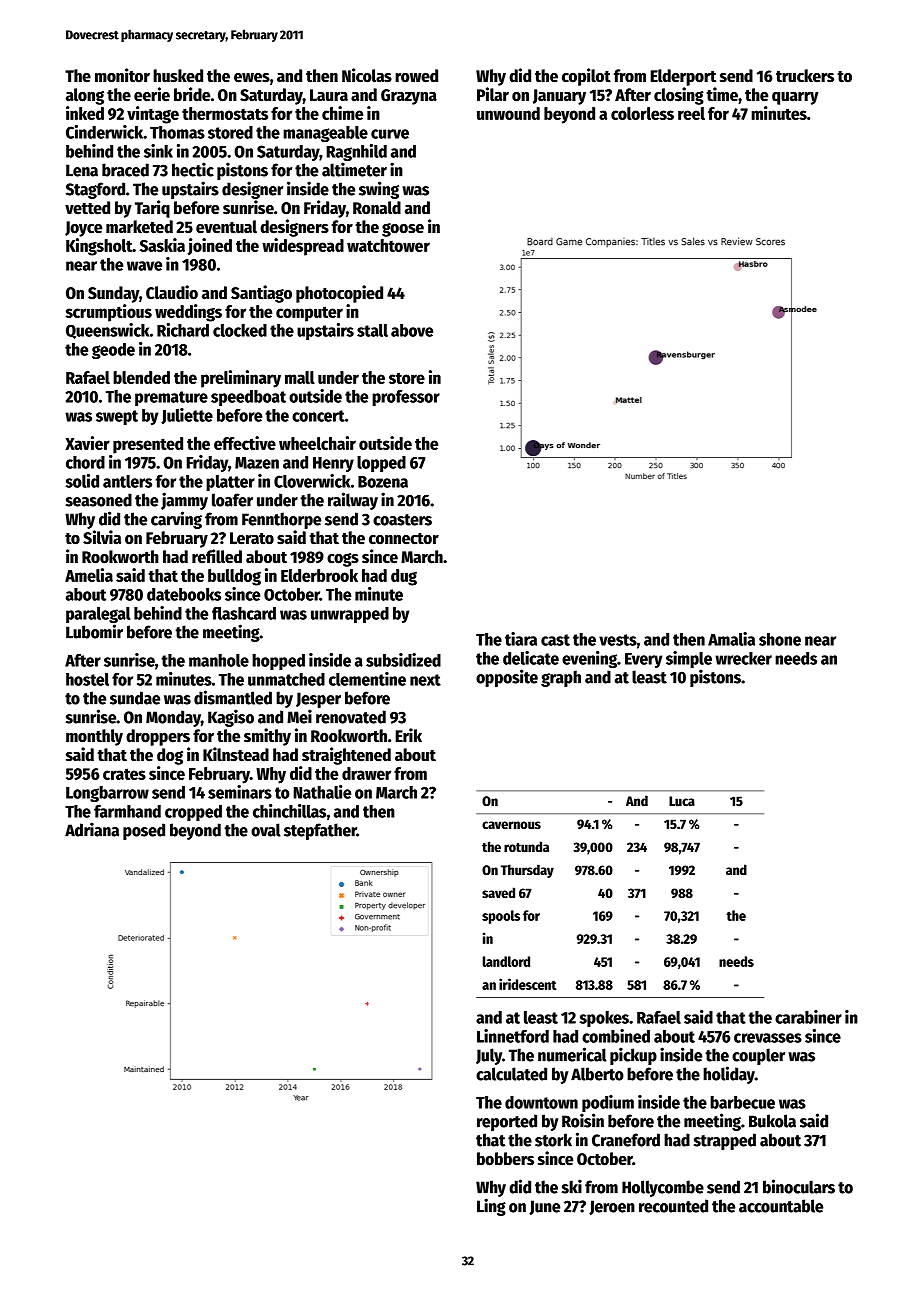 The image size is (924, 1314). Describe the element at coordinates (780, 639) in the screenshot. I see `shone` at that location.
